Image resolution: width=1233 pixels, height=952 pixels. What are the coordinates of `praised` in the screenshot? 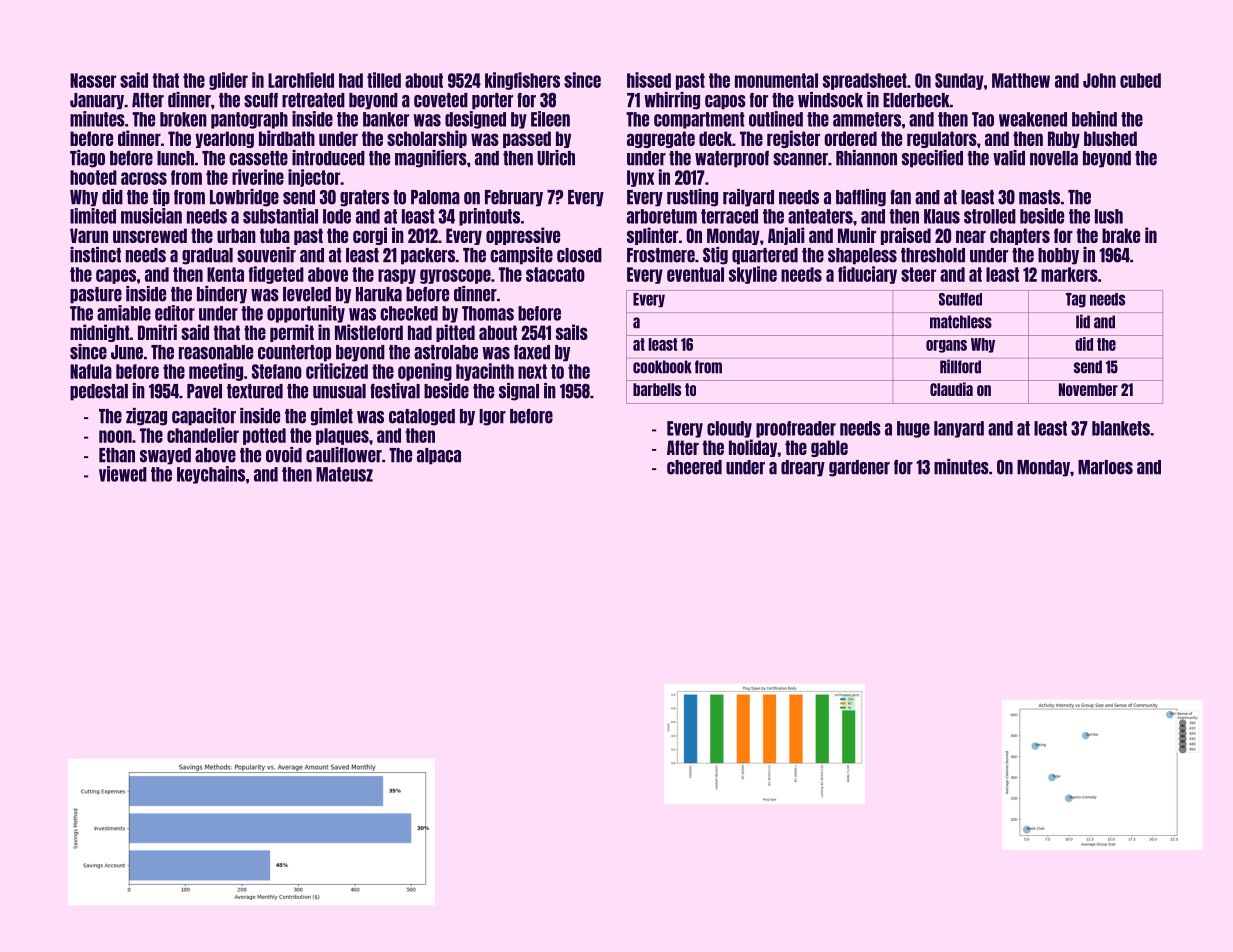 It's located at (906, 236).
